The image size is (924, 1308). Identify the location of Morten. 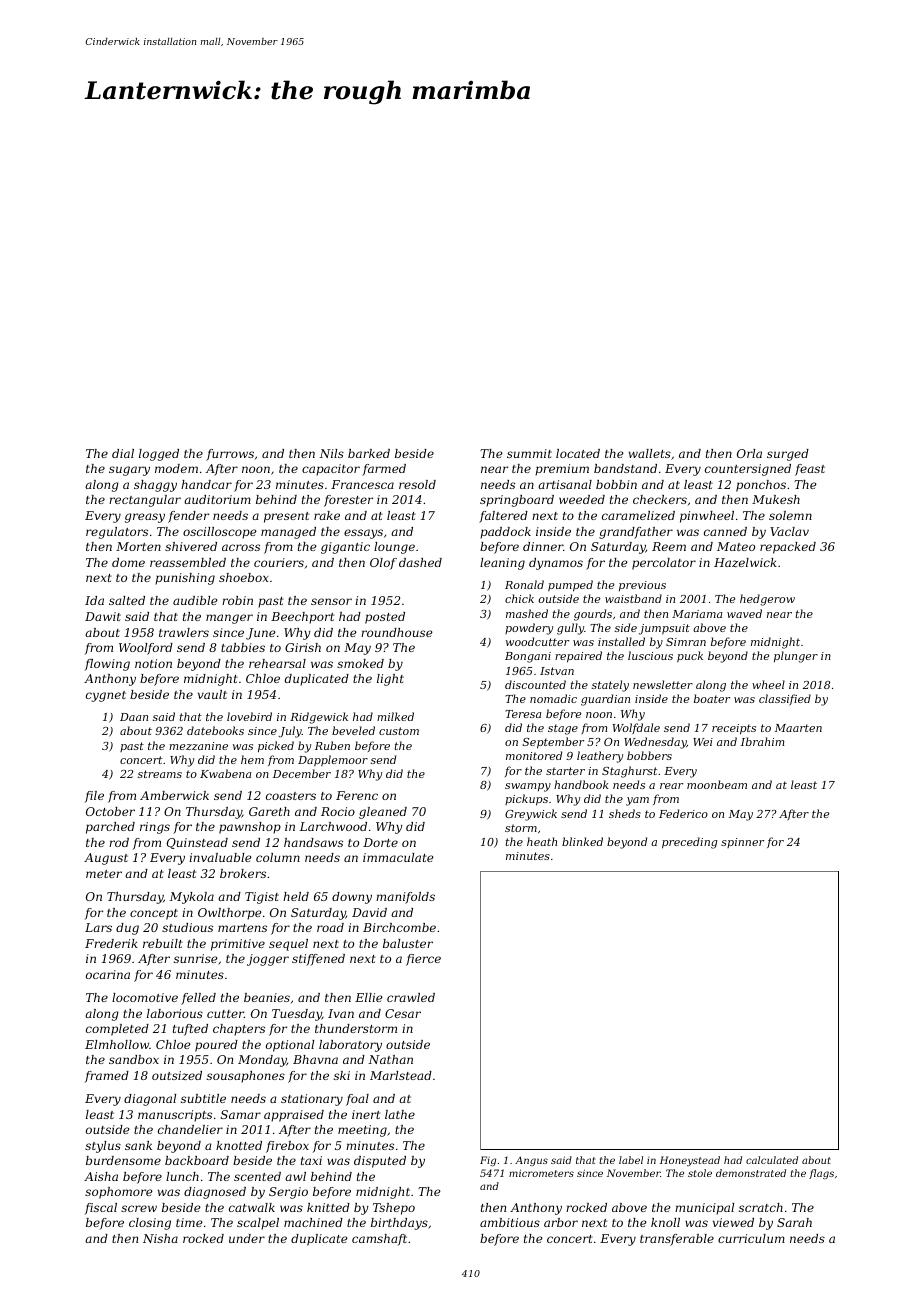
(138, 546).
